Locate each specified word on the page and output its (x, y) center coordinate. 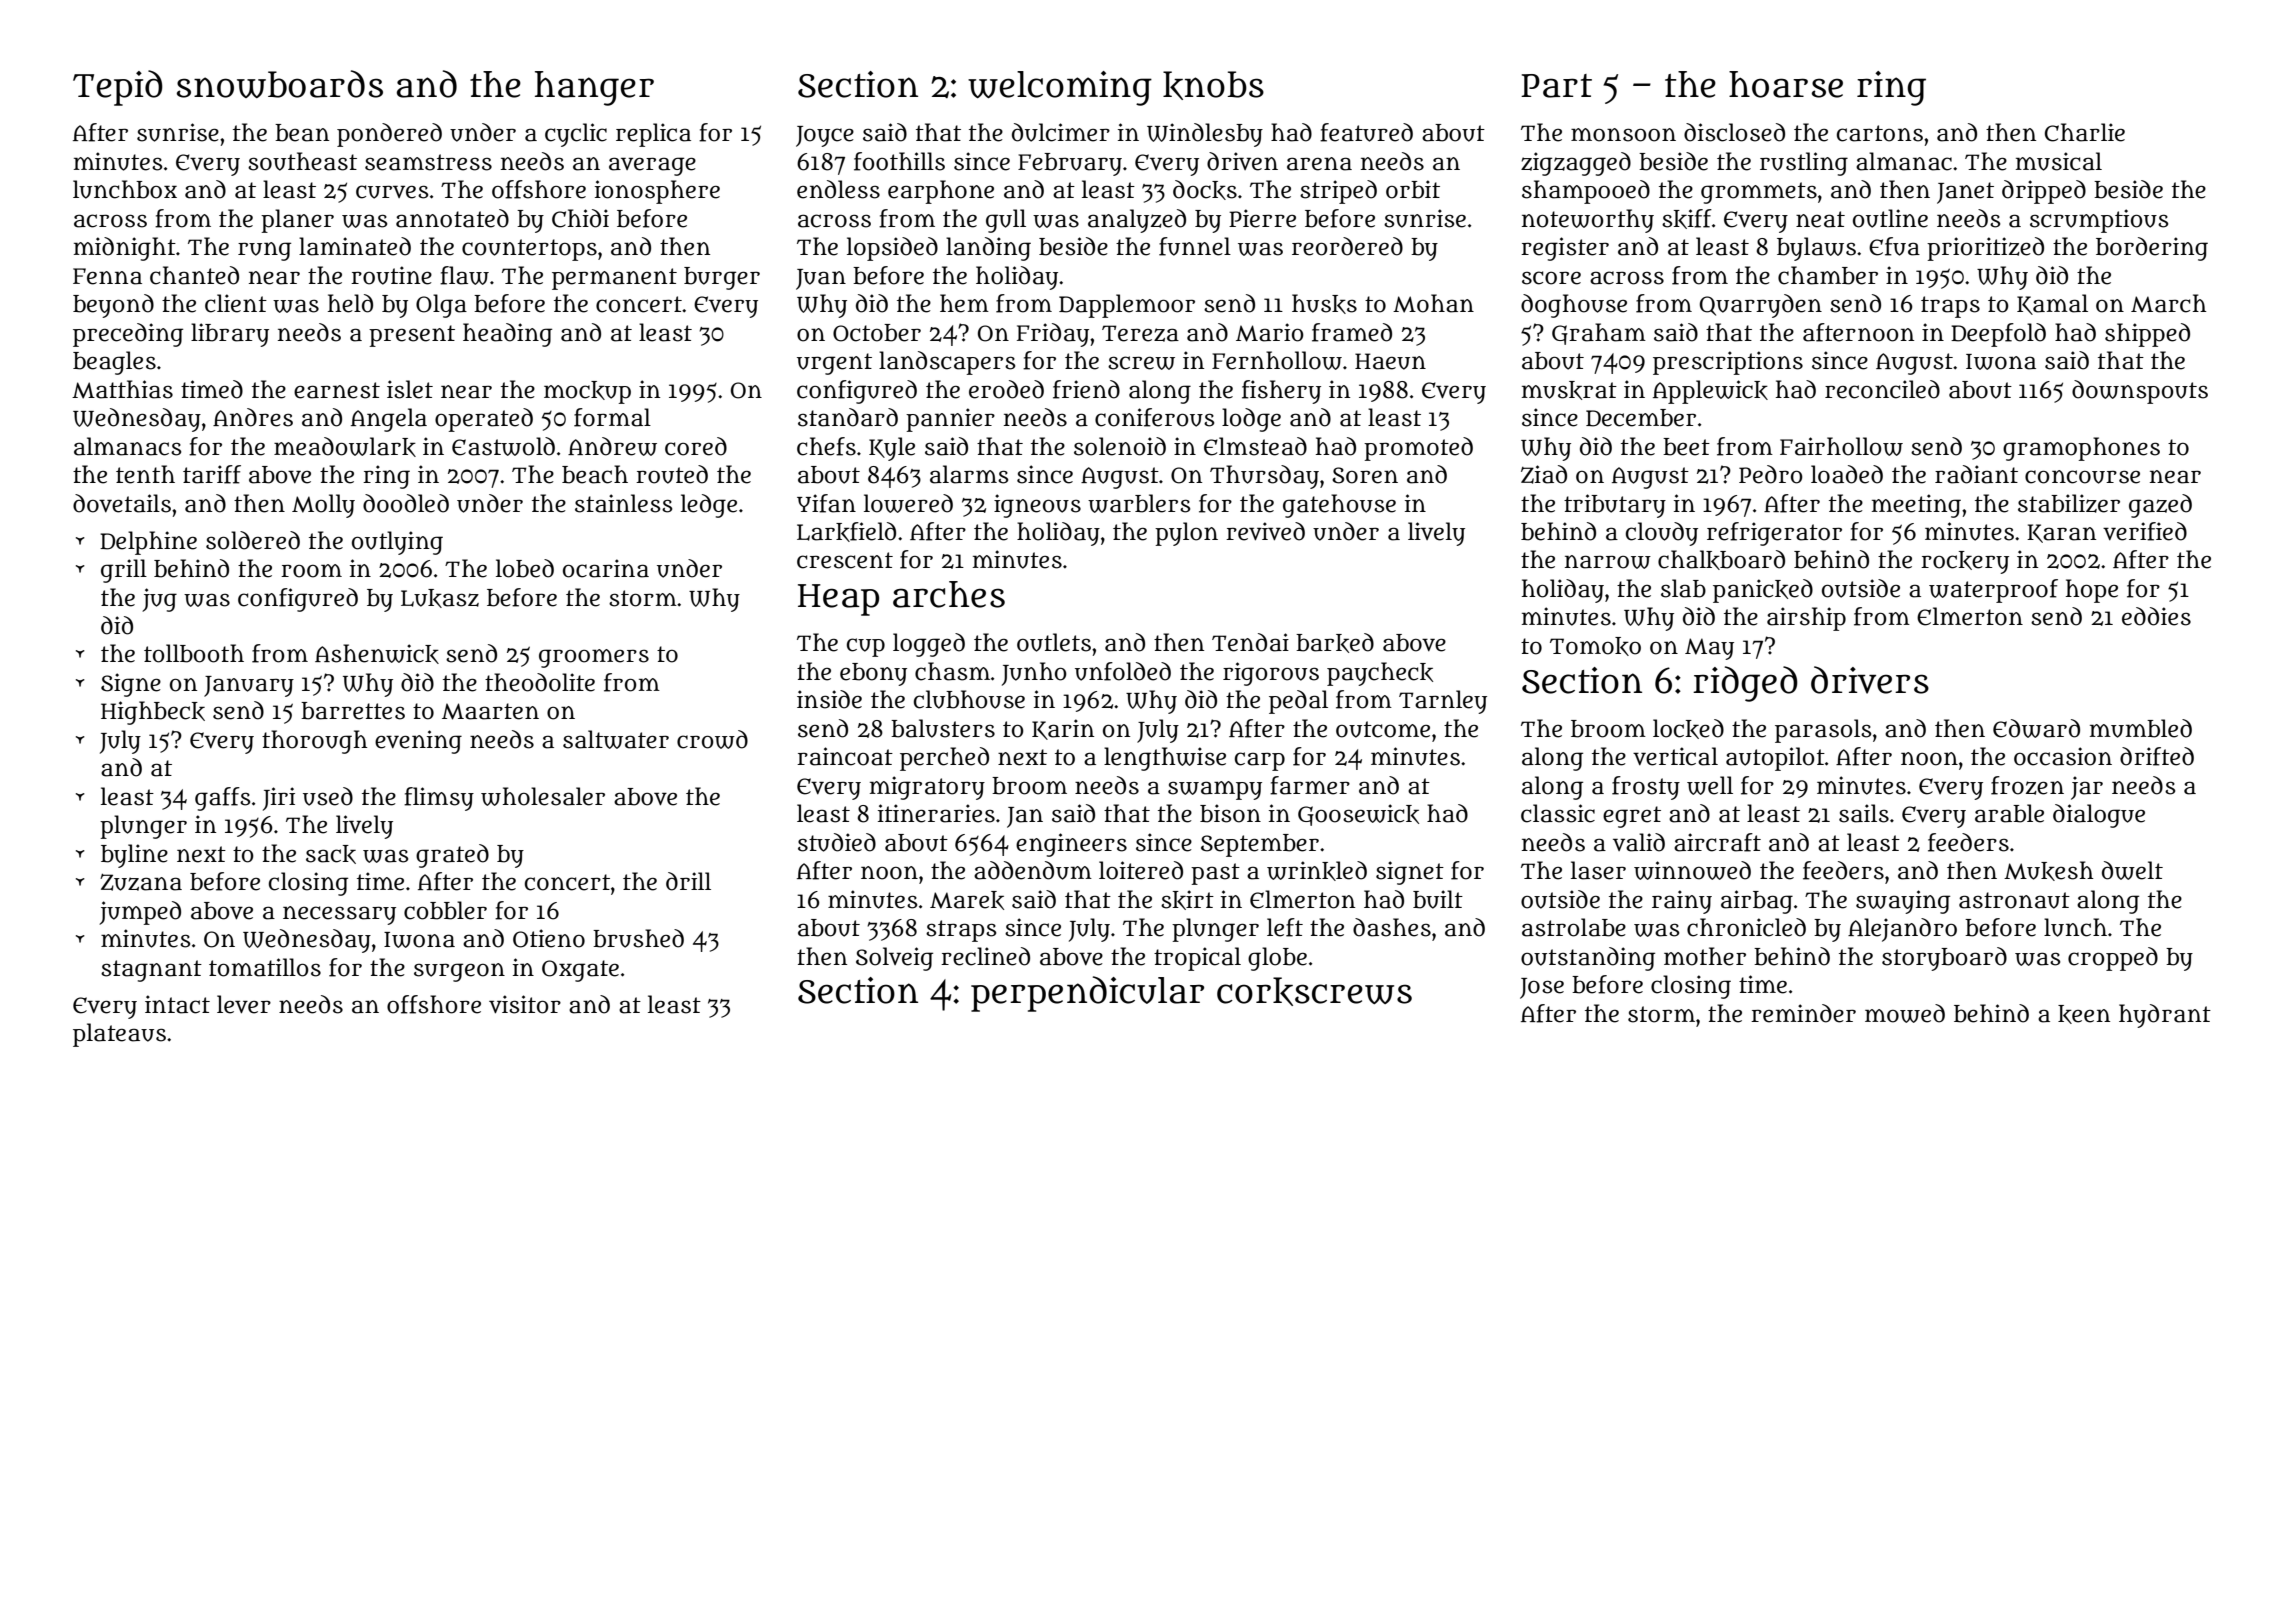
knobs (1213, 85)
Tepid (118, 88)
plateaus (119, 1035)
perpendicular (1087, 994)
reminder (1803, 1013)
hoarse (1786, 84)
